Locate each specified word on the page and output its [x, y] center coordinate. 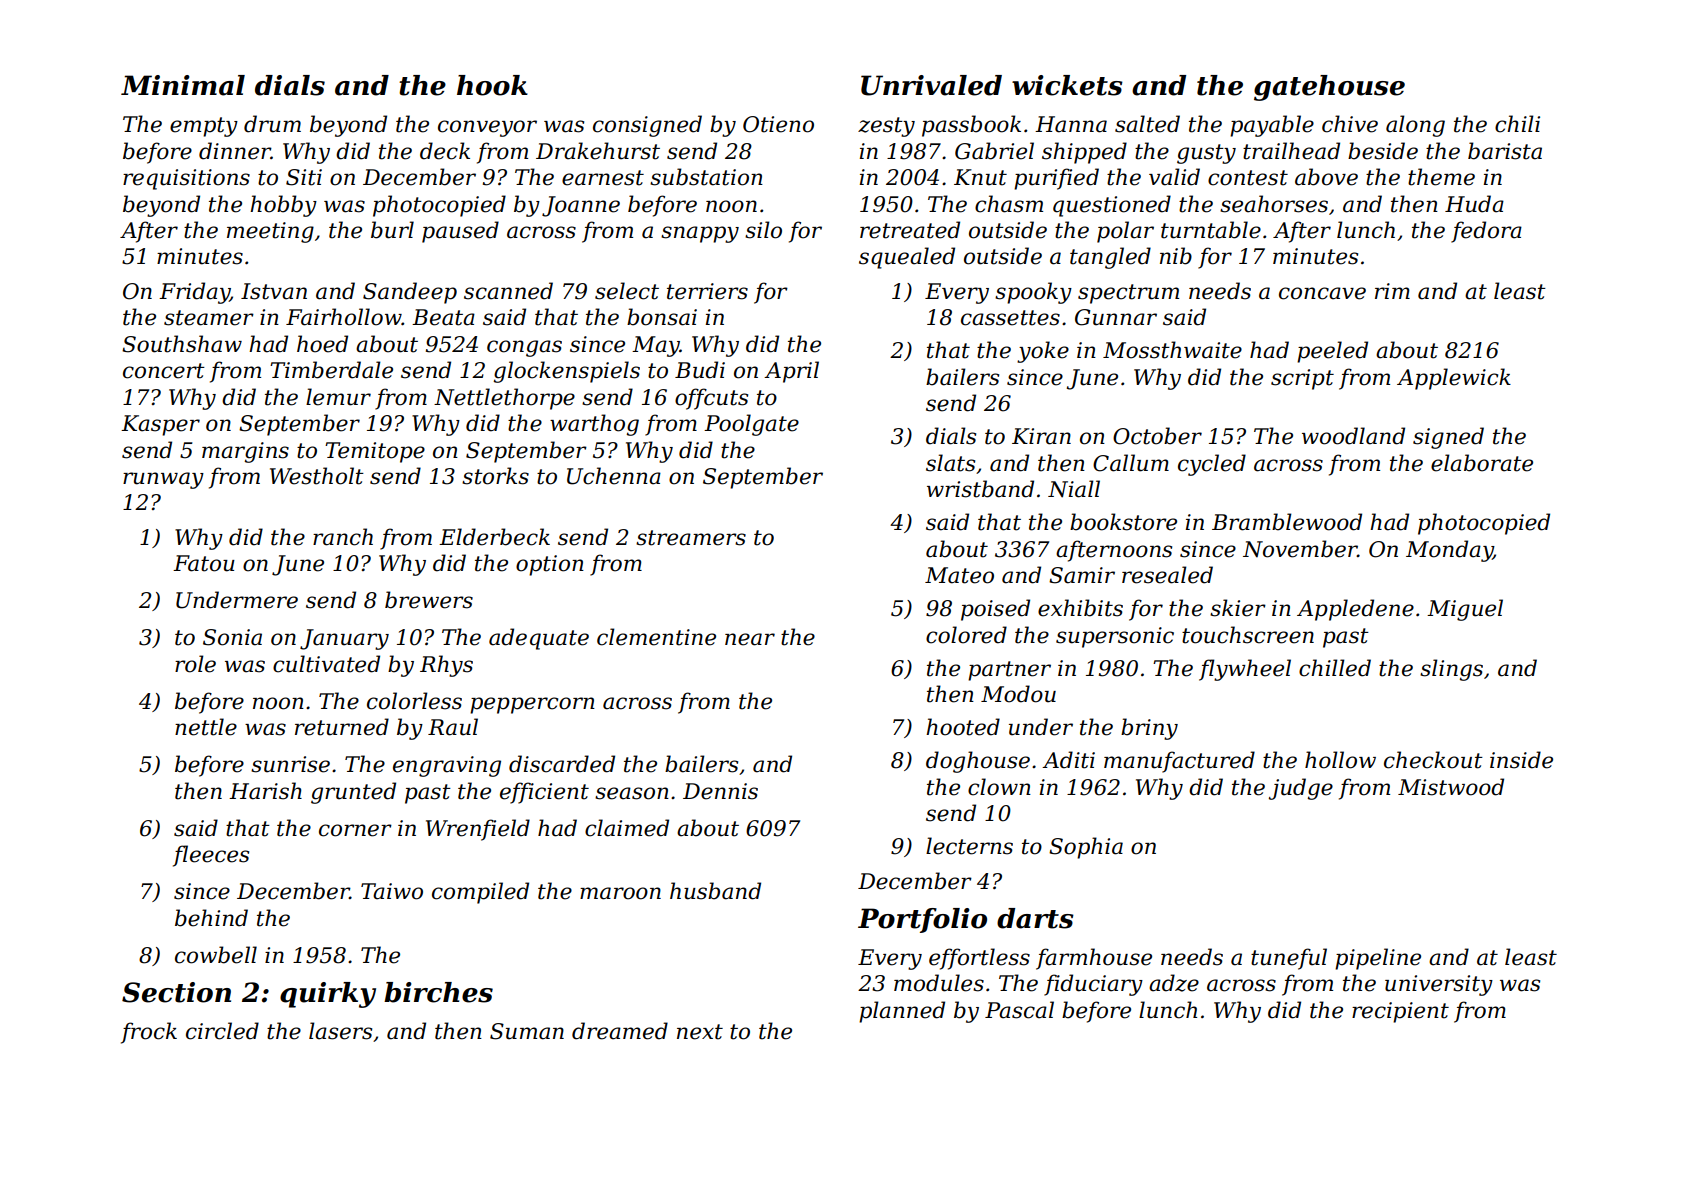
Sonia [232, 637]
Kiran [1041, 436]
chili [1517, 124]
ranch [343, 537]
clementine [656, 637]
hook [492, 85]
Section [176, 992]
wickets [1067, 85]
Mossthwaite [1172, 350]
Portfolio [922, 920]
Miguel [1465, 610]
